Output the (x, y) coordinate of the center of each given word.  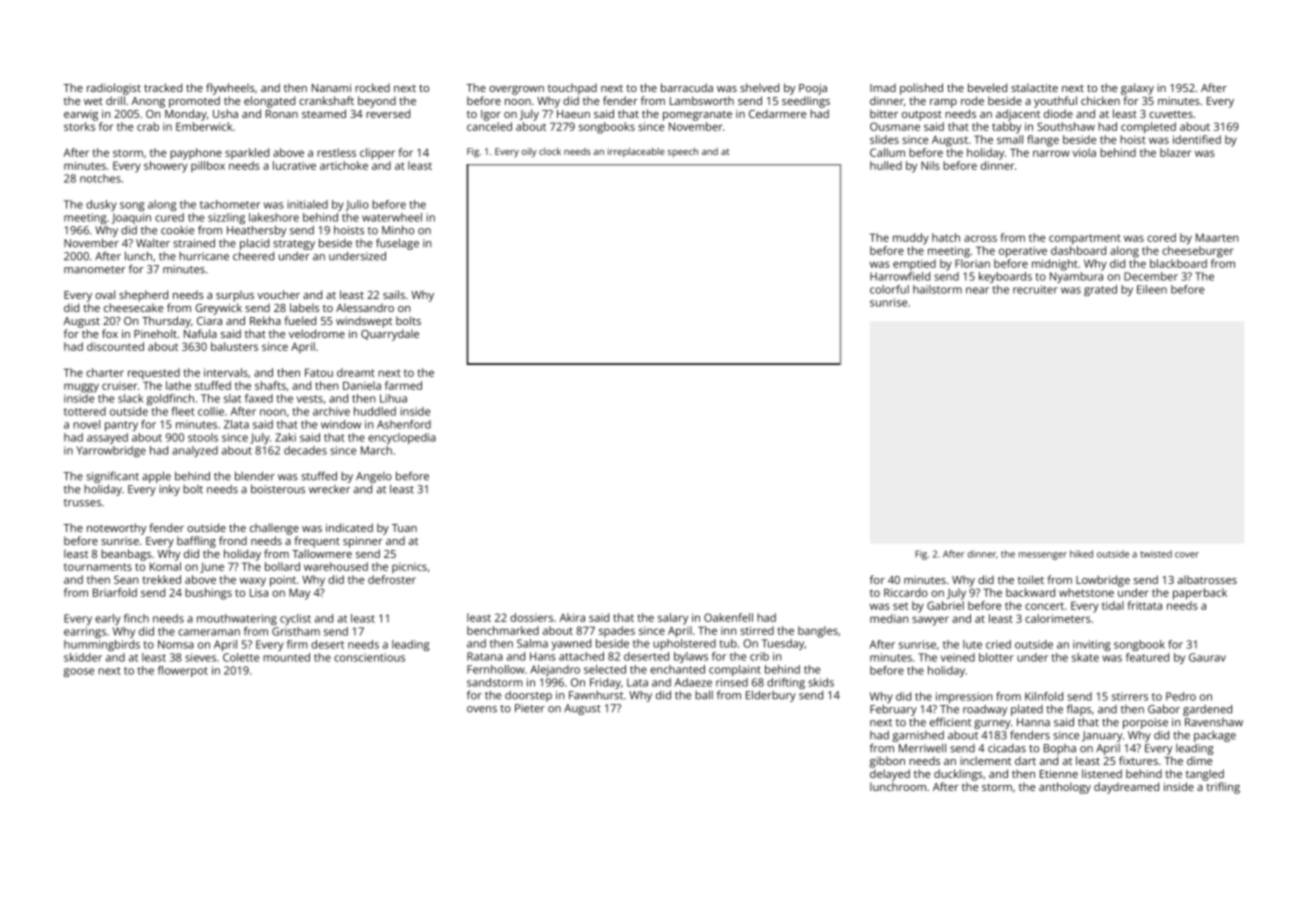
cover (1187, 555)
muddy (911, 239)
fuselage (397, 244)
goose (78, 672)
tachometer (230, 204)
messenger (1043, 556)
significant (112, 477)
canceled (489, 126)
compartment (1085, 239)
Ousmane (895, 126)
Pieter (530, 708)
